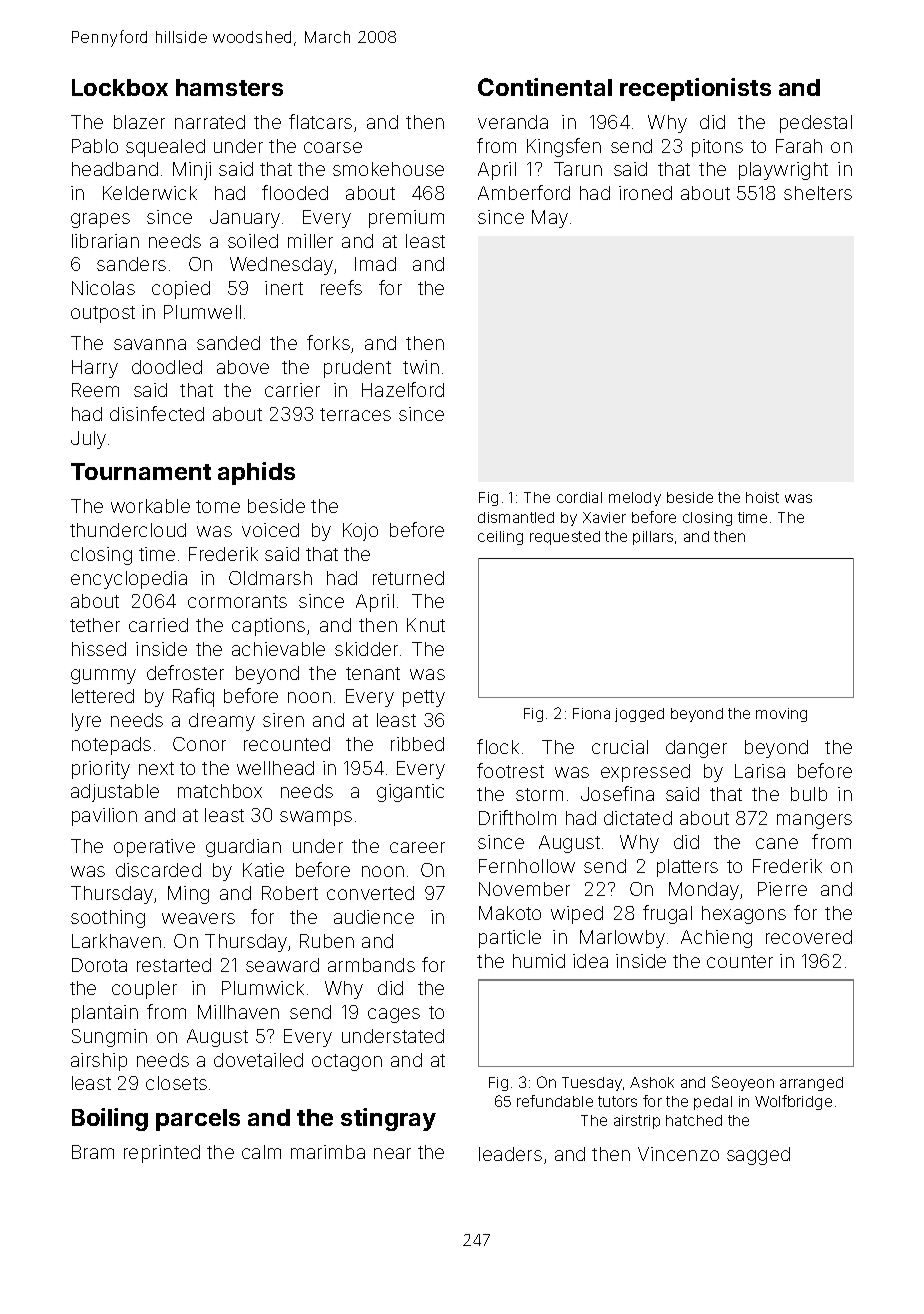  I want to click on Achieng, so click(716, 939).
